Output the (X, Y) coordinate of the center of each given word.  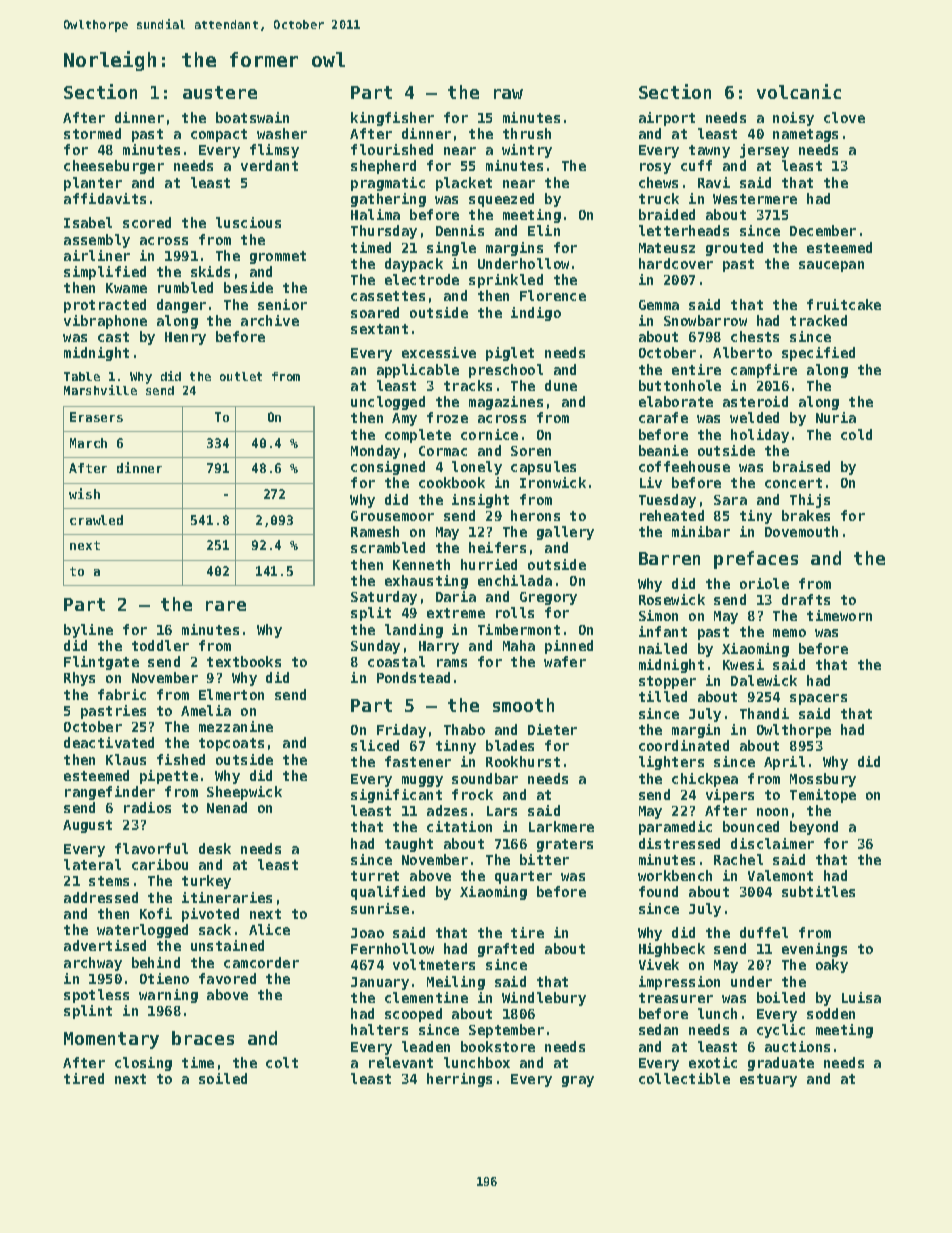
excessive (439, 352)
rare (226, 606)
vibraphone (105, 322)
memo (789, 633)
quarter (523, 877)
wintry (527, 151)
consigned (388, 468)
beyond (814, 828)
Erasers (96, 417)
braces (203, 1038)
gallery (565, 533)
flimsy (274, 151)
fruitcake (844, 304)
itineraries (227, 897)
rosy (655, 168)
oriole (764, 583)
